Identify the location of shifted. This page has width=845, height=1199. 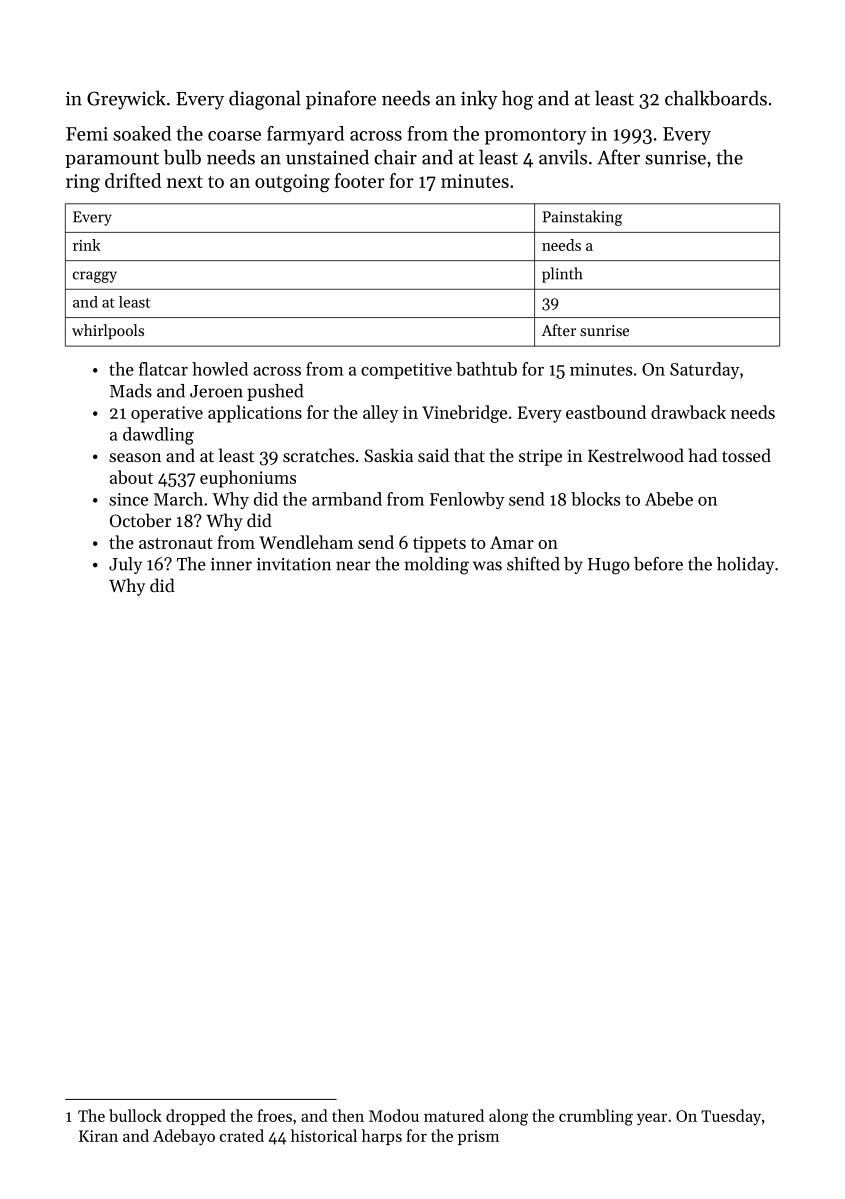
(533, 564).
